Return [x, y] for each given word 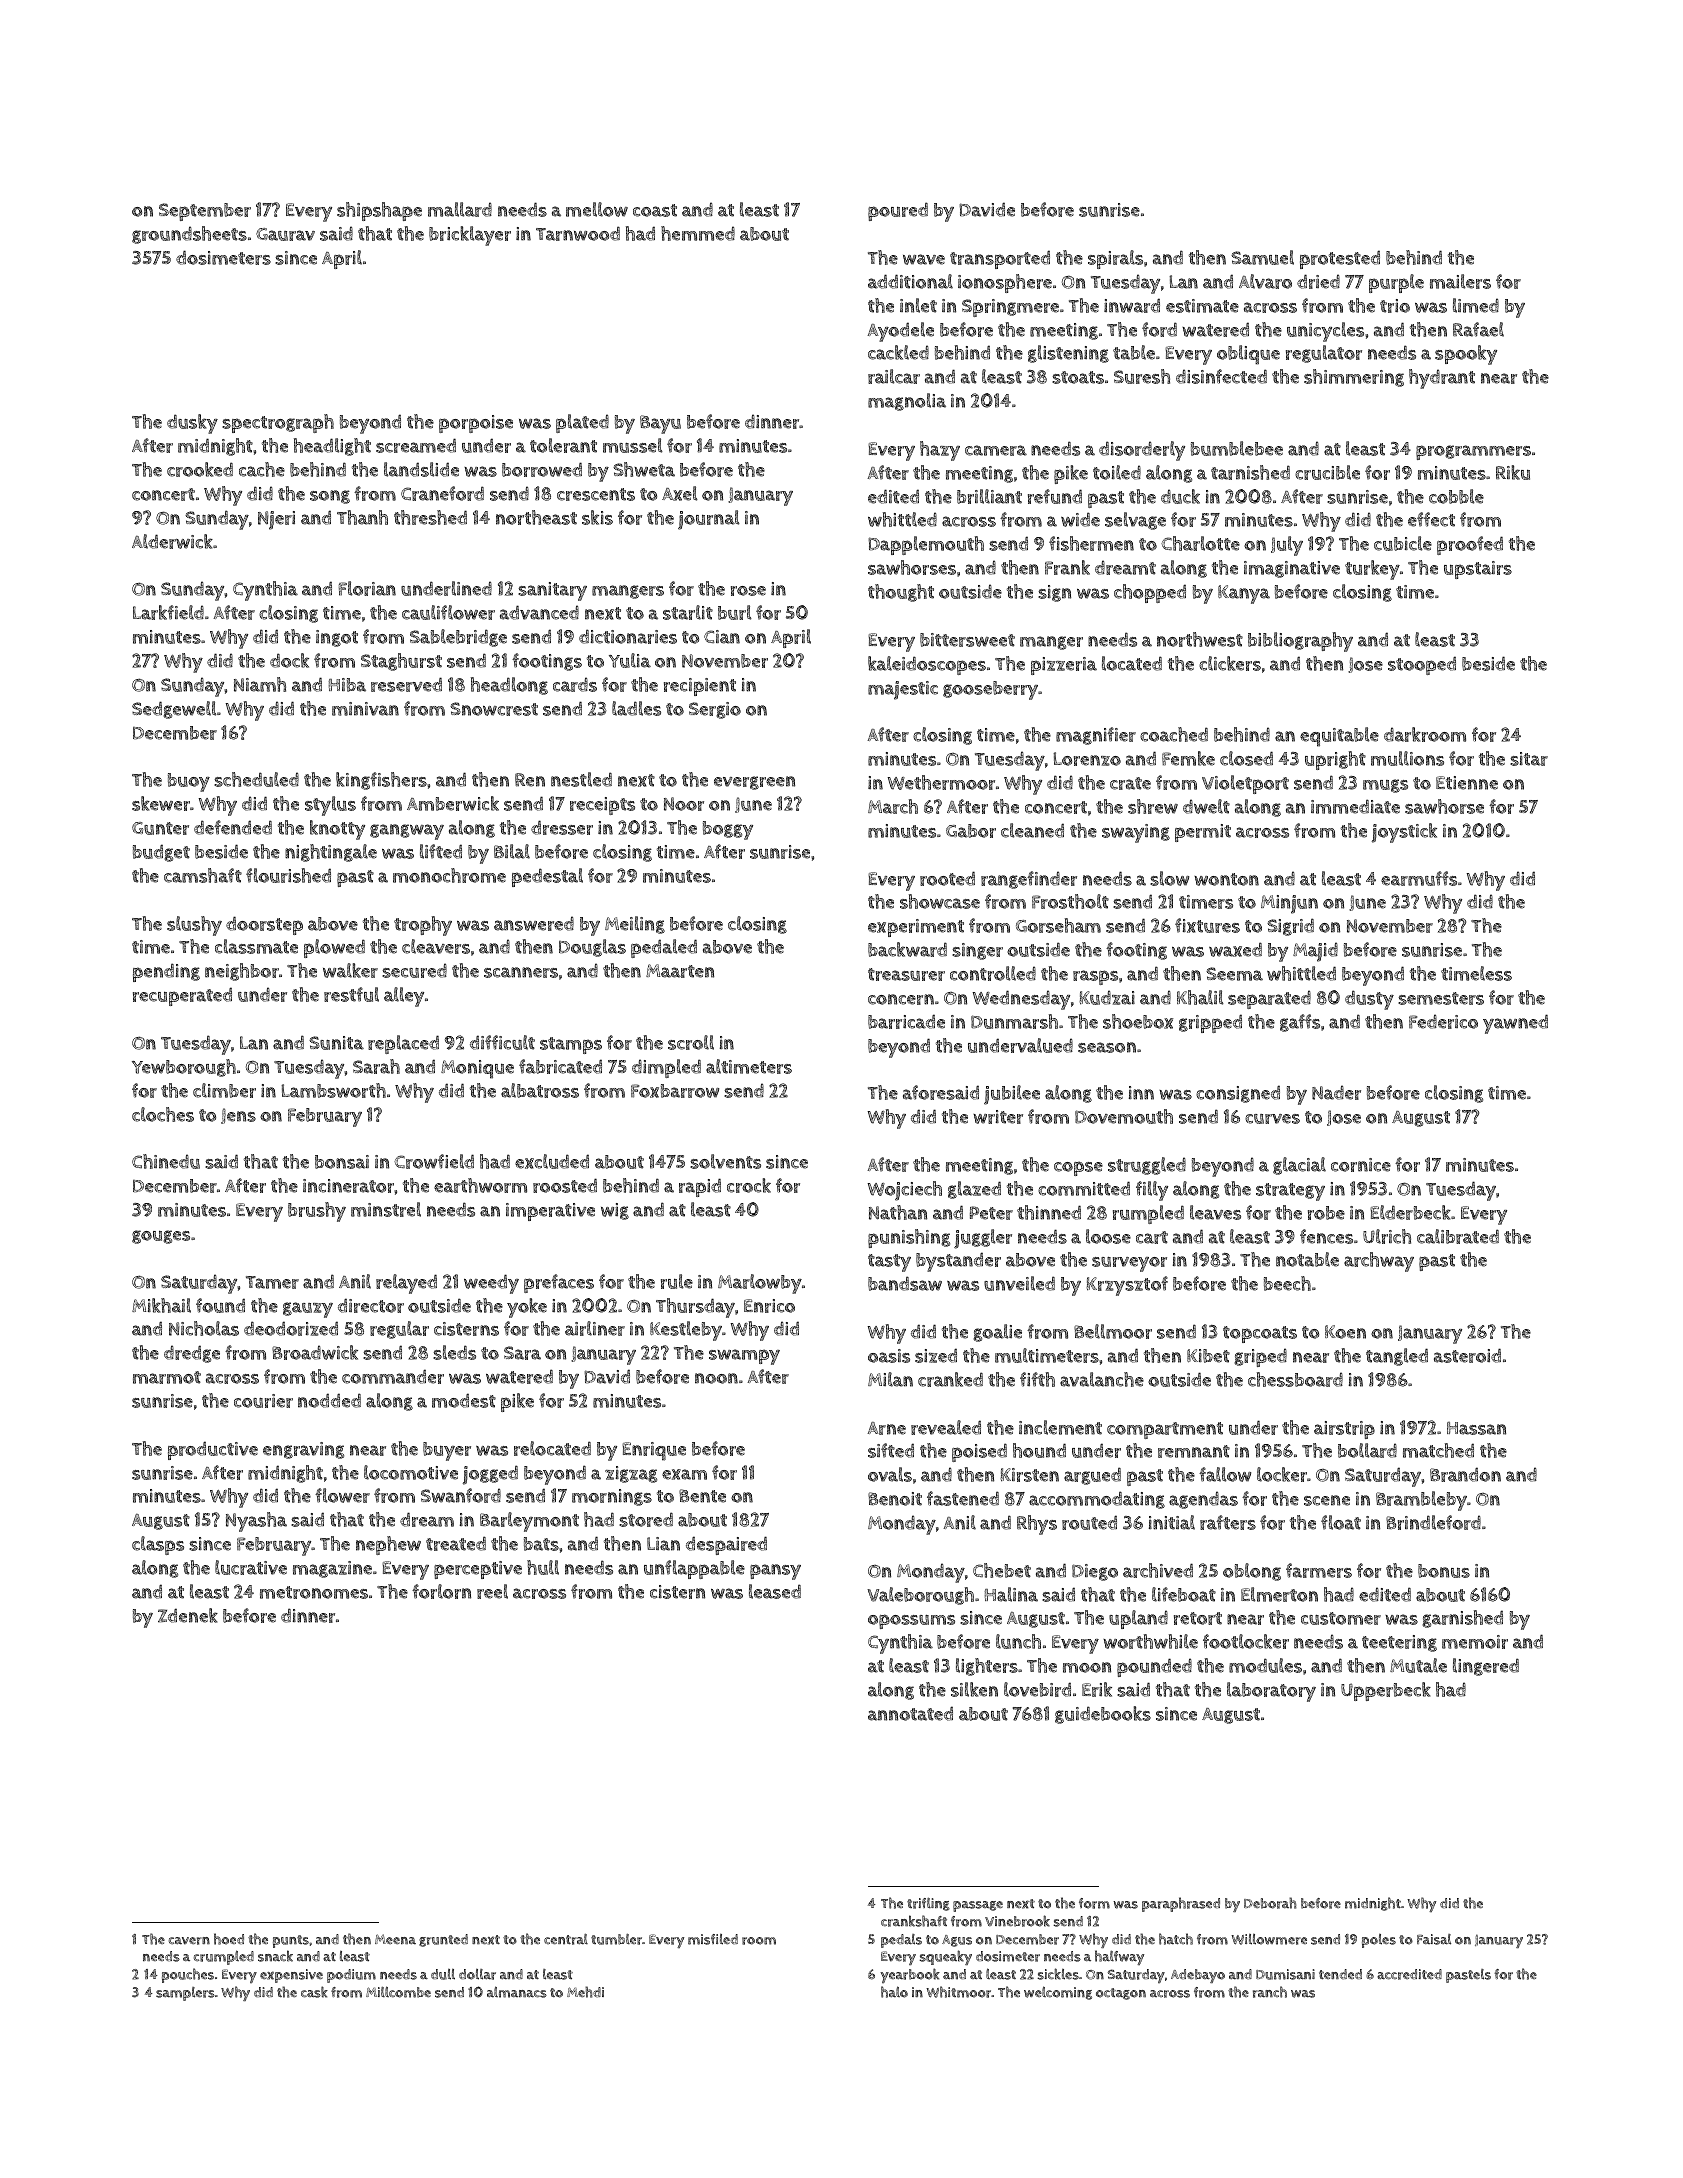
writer [998, 1117]
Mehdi [585, 1992]
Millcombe [398, 1992]
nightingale [331, 853]
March [893, 806]
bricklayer [470, 236]
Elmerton [1279, 1594]
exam [684, 1474]
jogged [490, 1475]
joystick [1404, 833]
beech [1287, 1283]
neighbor [242, 972]
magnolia [907, 402]
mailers [1460, 281]
